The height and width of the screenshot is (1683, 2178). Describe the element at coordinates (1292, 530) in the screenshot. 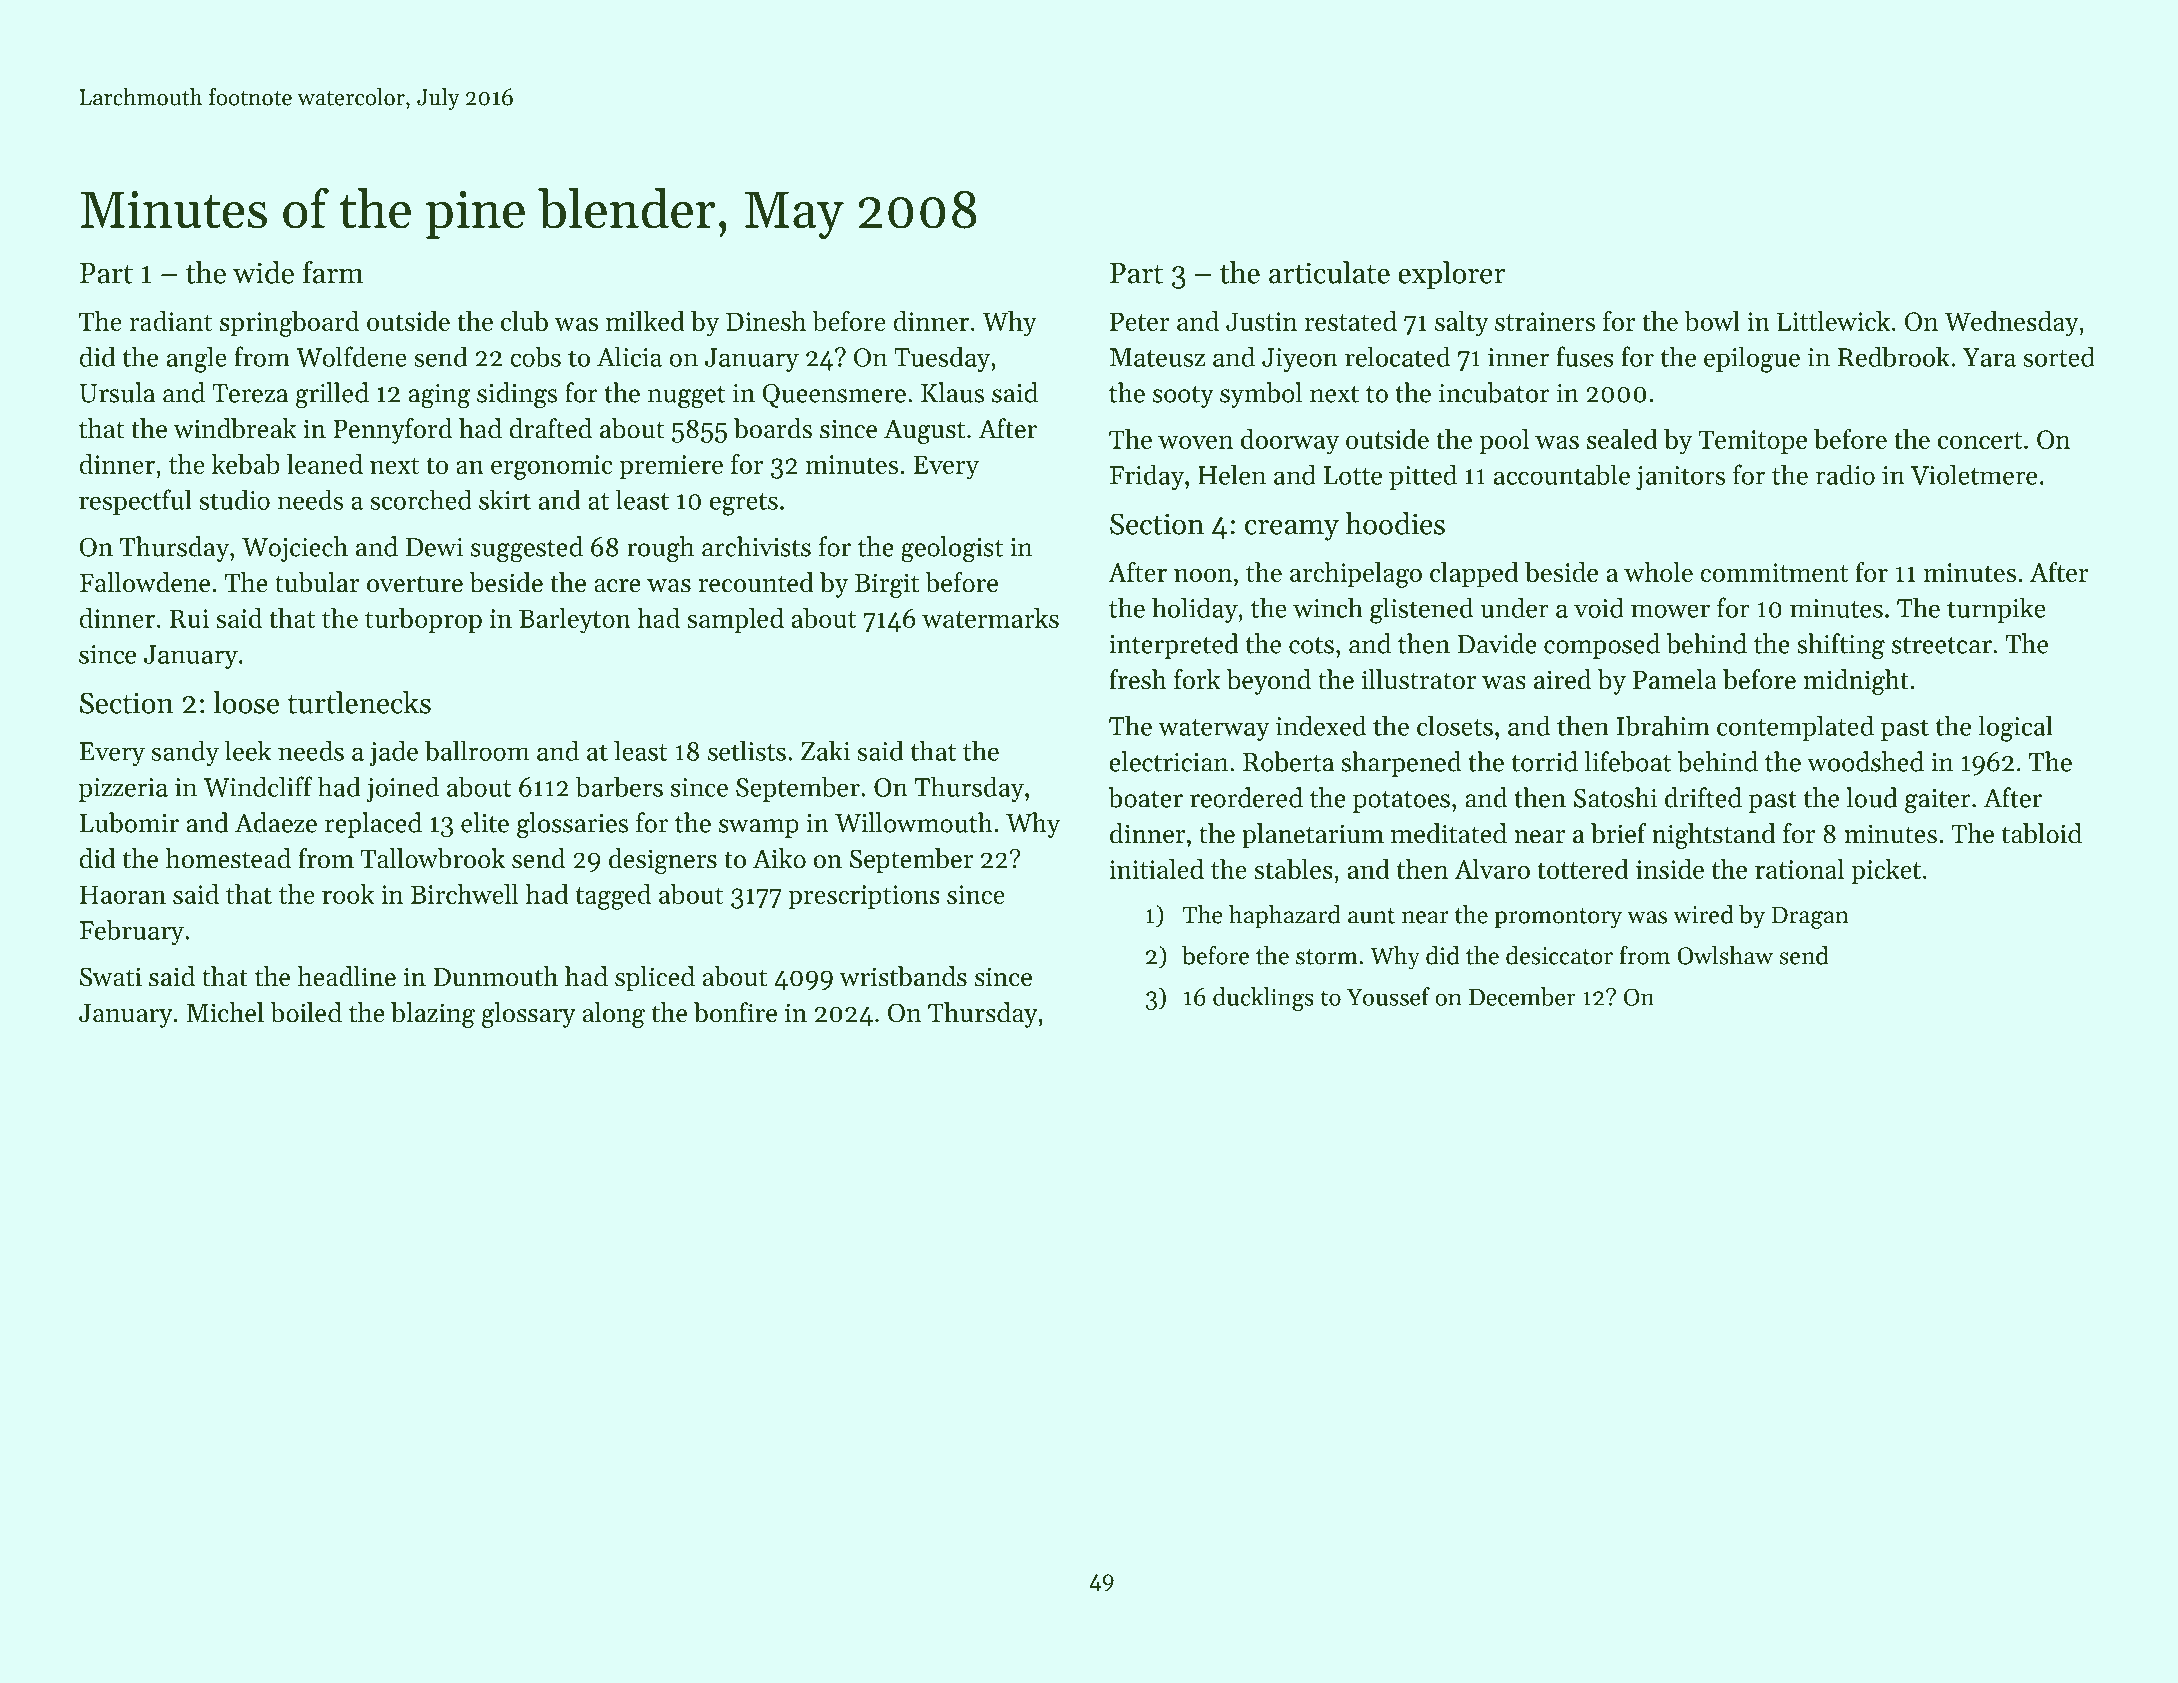

I see `creamy` at that location.
